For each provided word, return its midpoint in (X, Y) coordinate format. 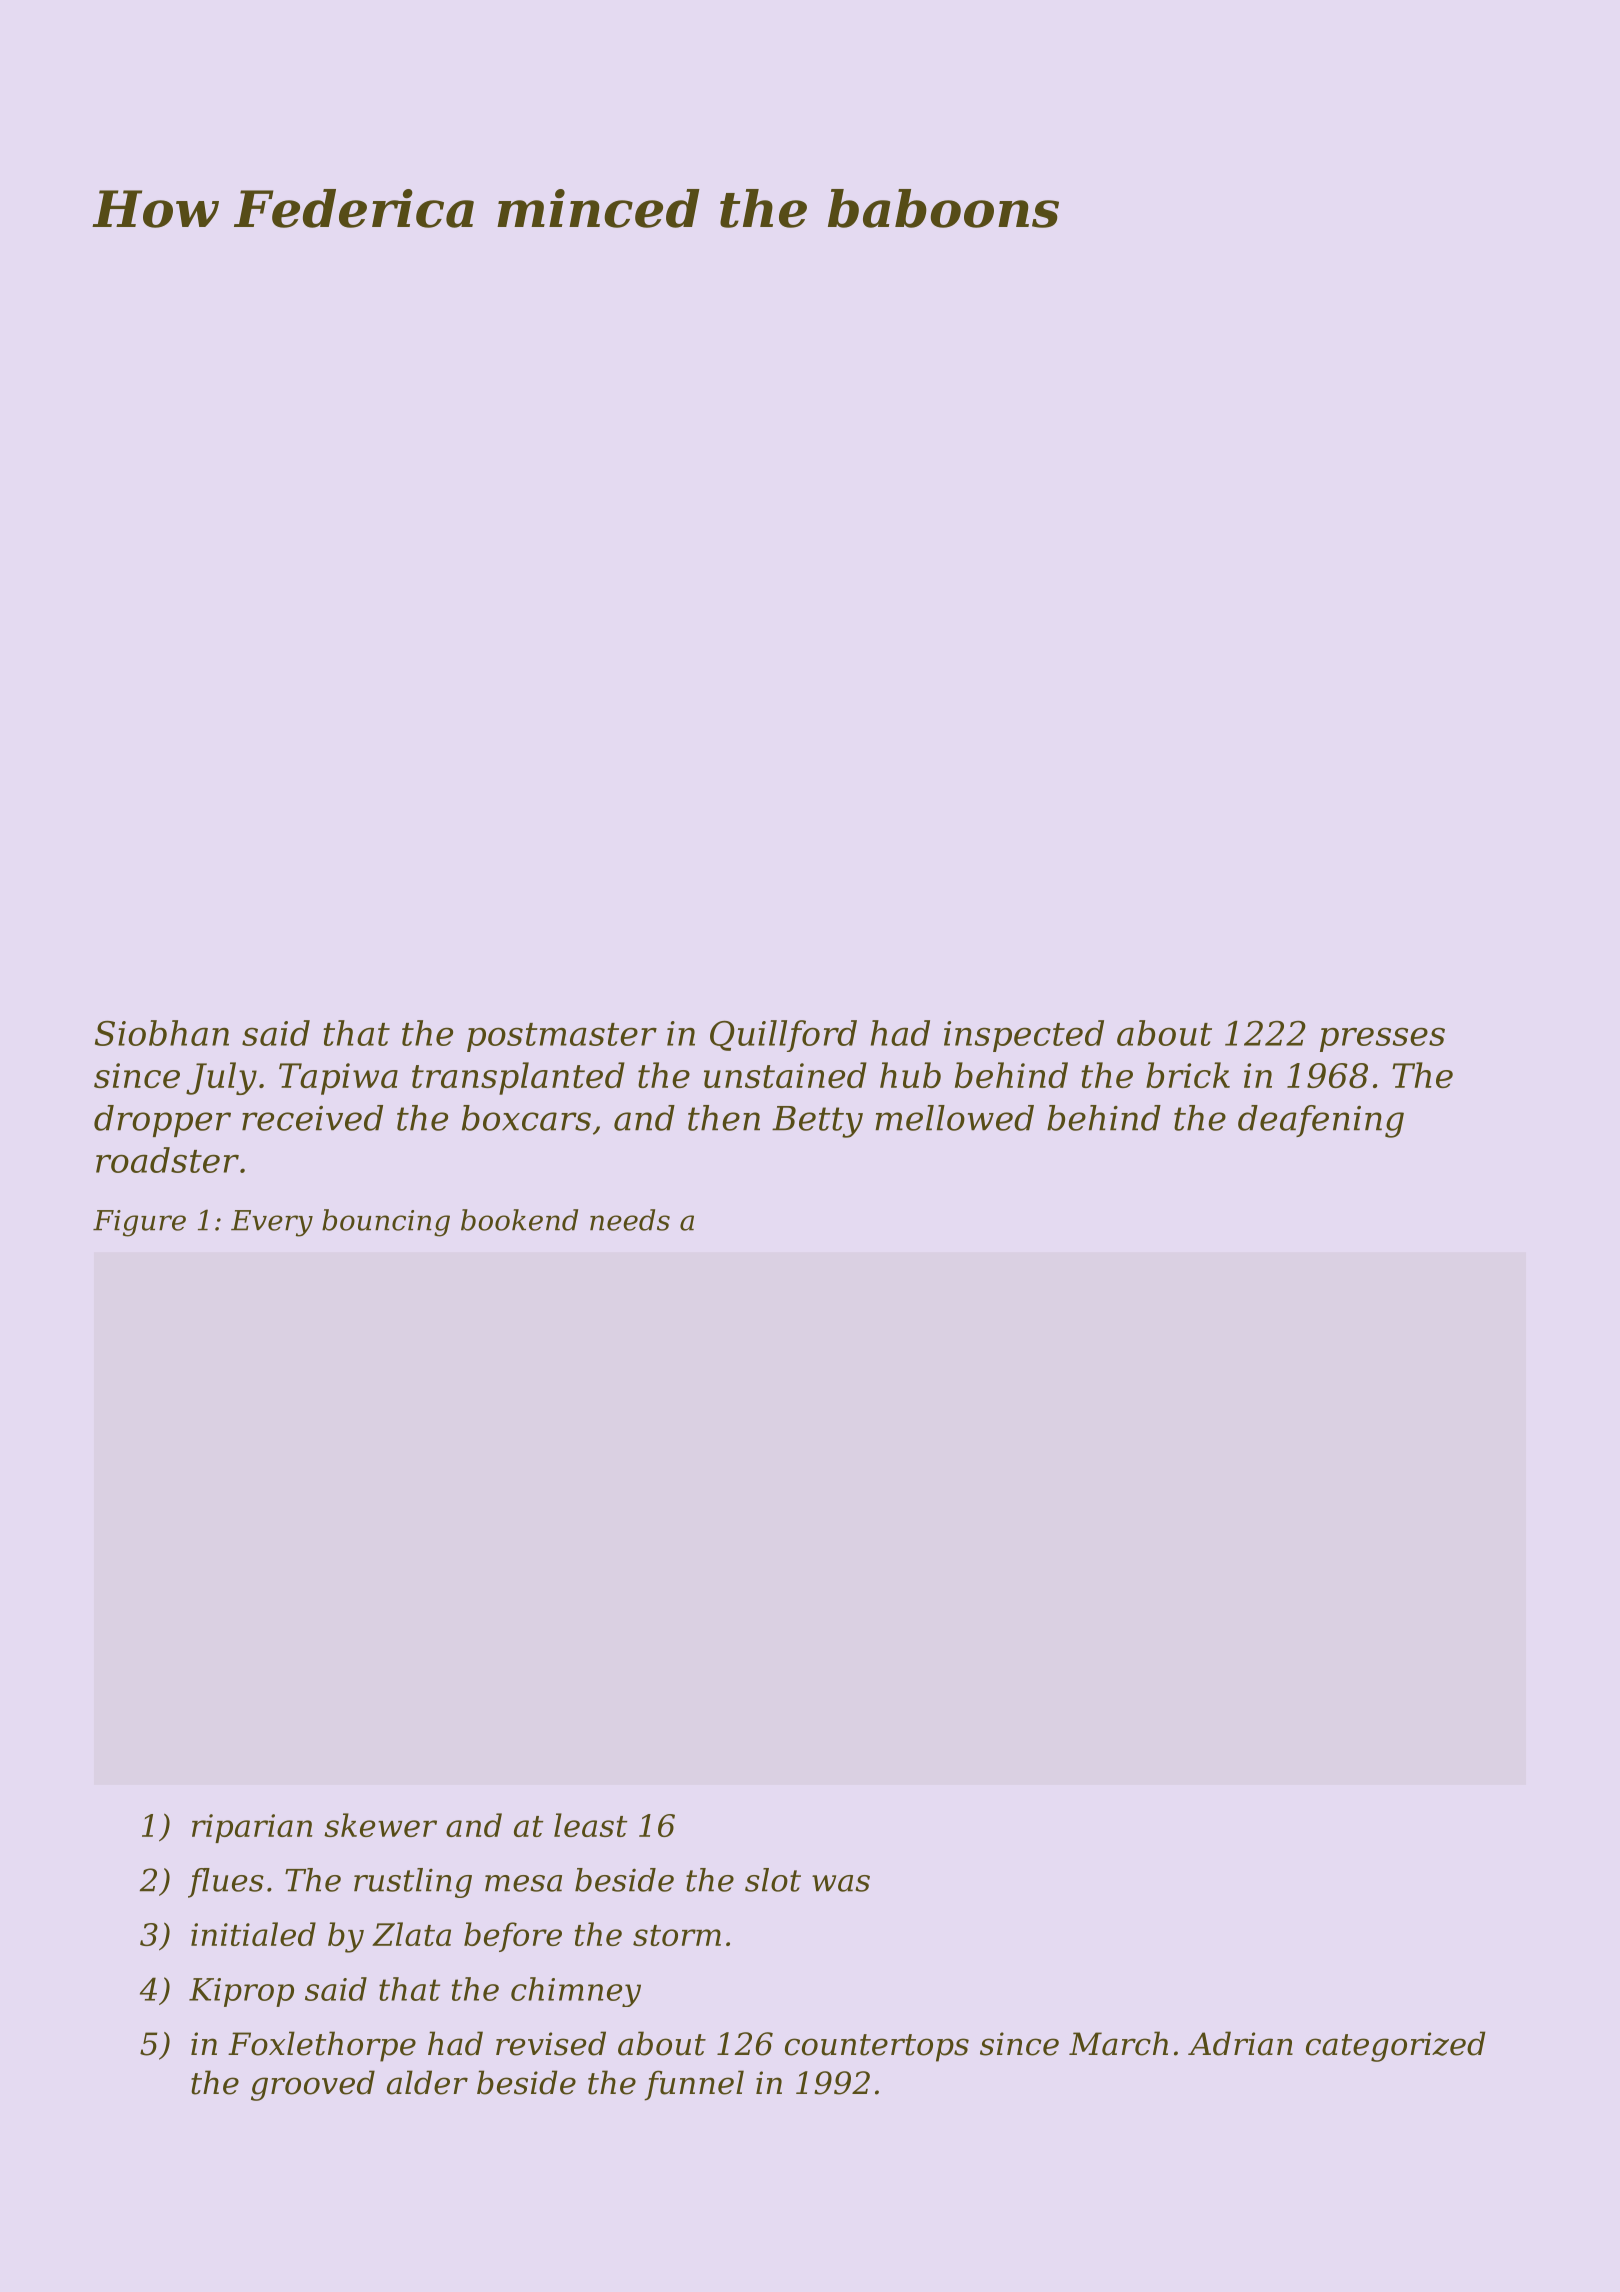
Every (272, 1223)
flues (226, 1883)
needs (630, 1220)
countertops (877, 2048)
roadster (167, 1160)
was (841, 1883)
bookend (519, 1220)
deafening (1321, 1121)
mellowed (954, 1118)
